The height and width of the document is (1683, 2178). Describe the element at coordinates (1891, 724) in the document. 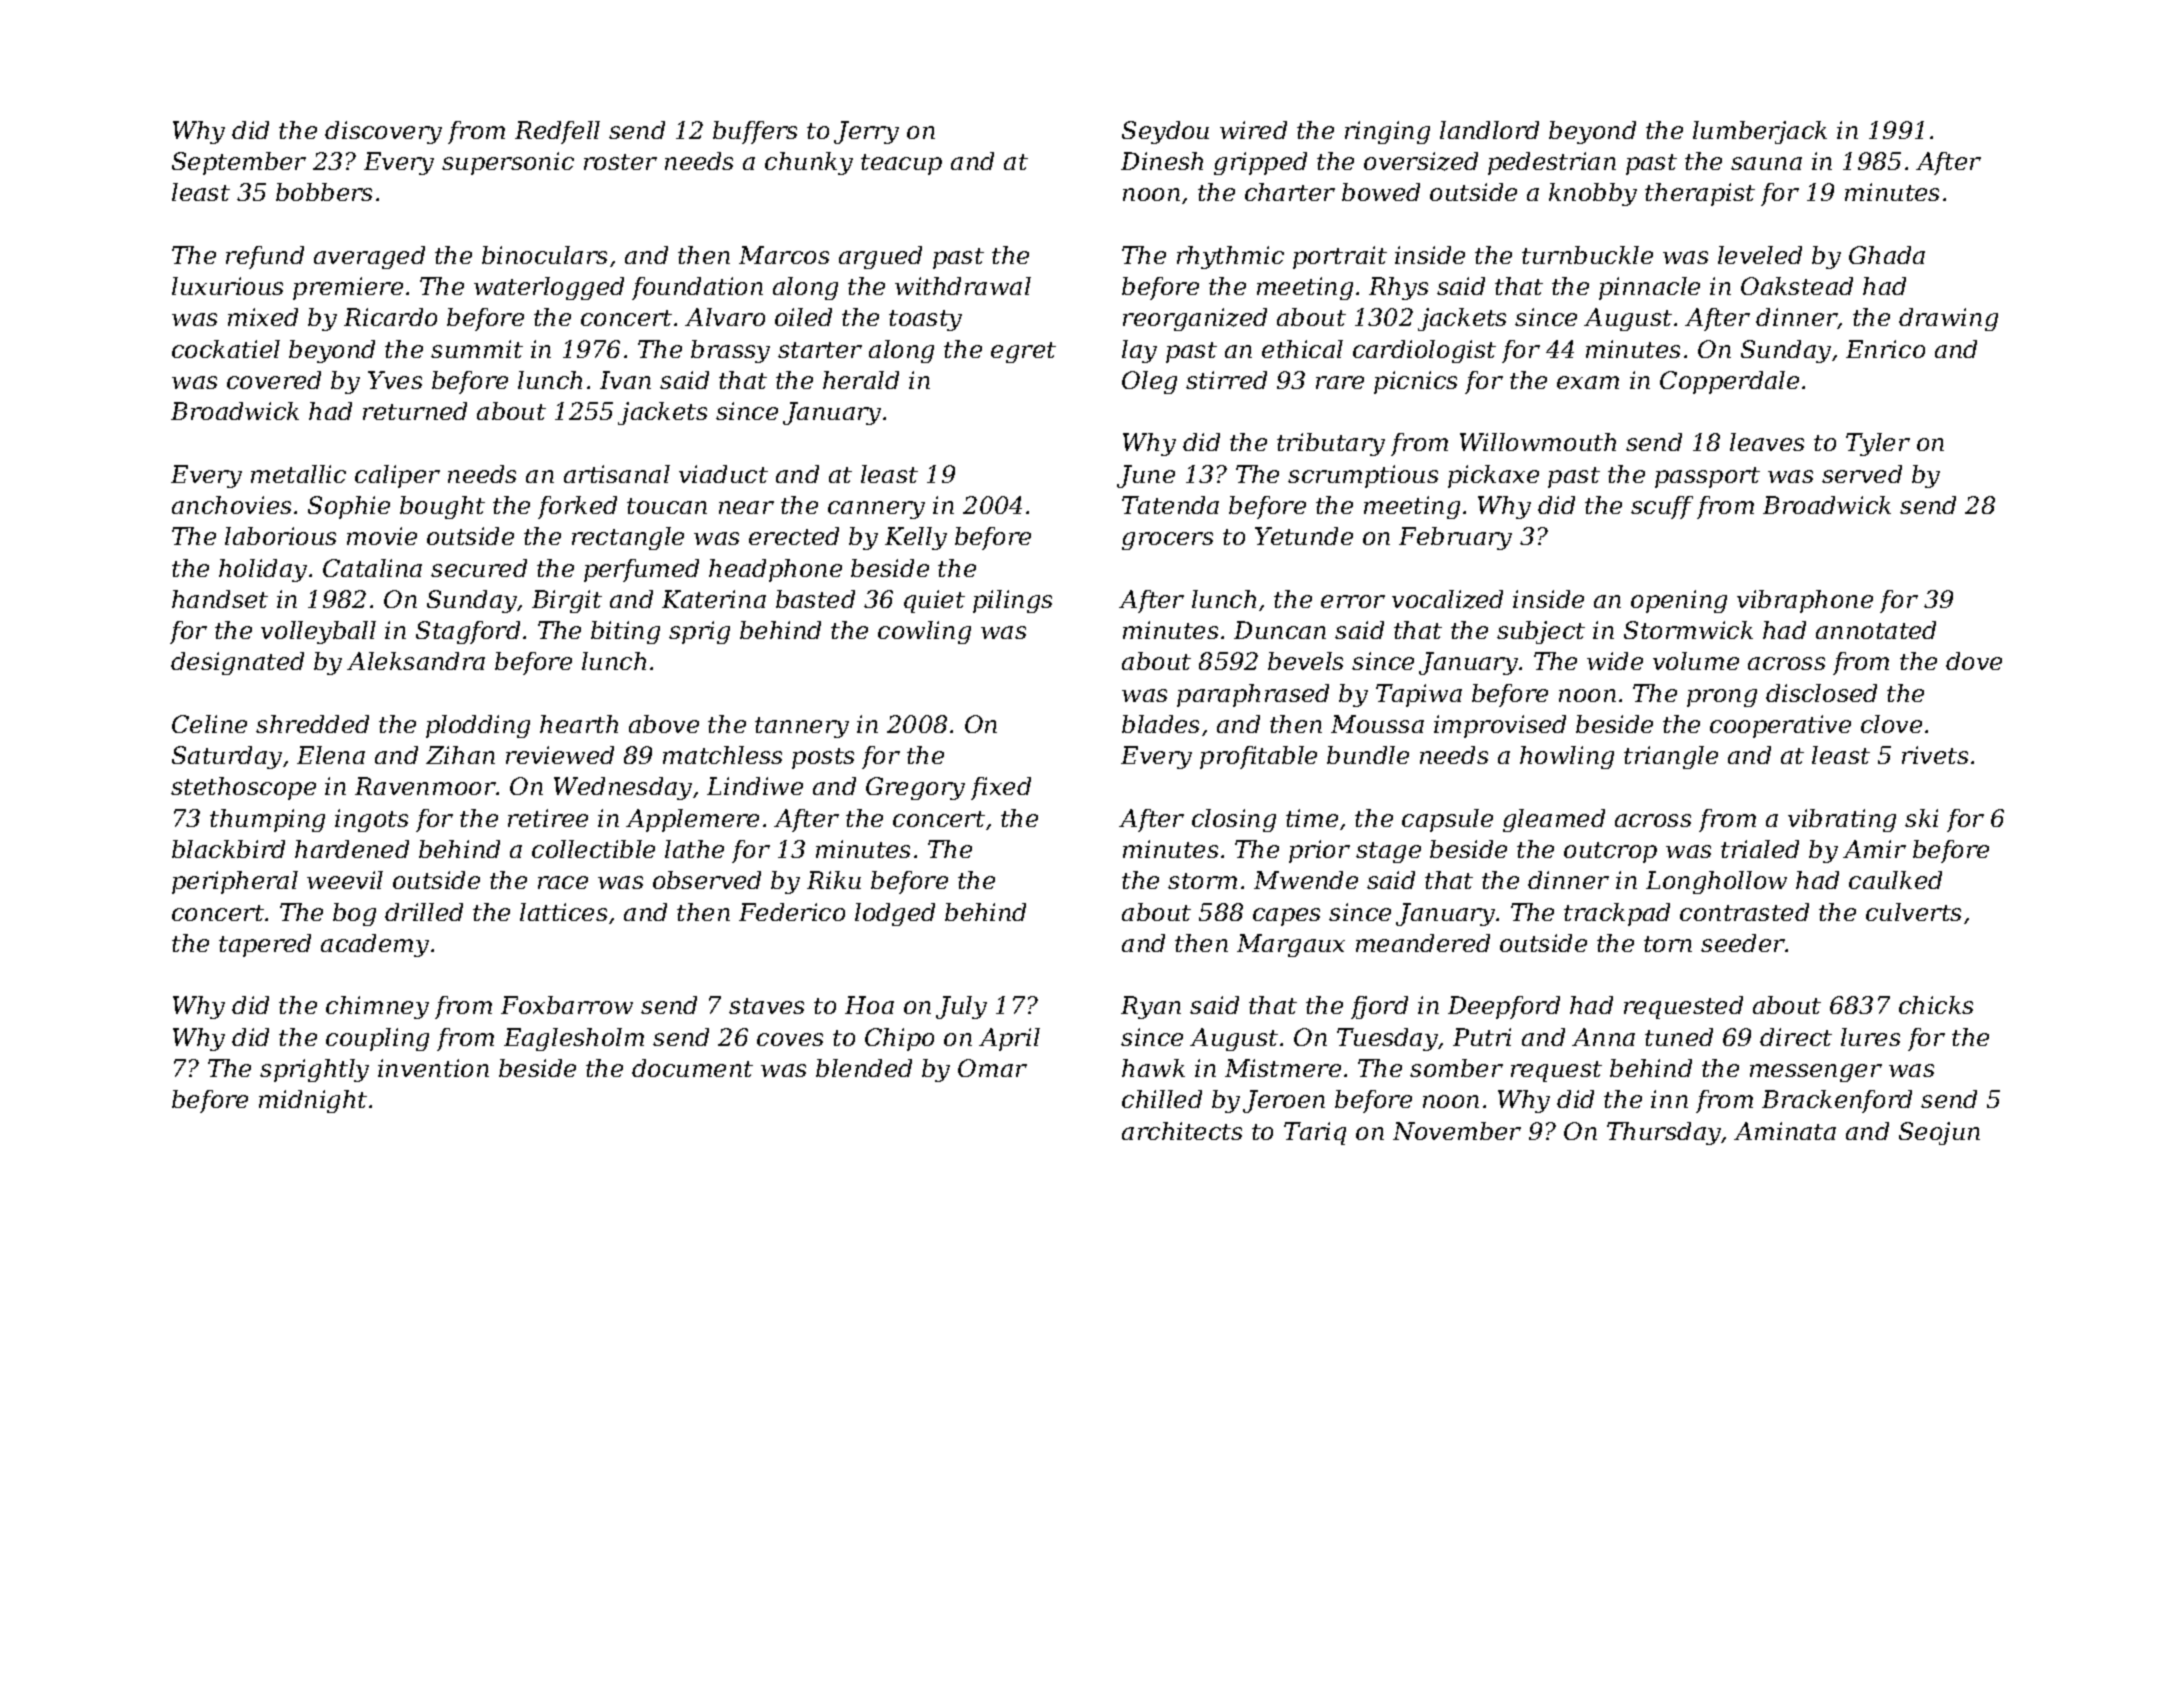

I see `clove` at that location.
